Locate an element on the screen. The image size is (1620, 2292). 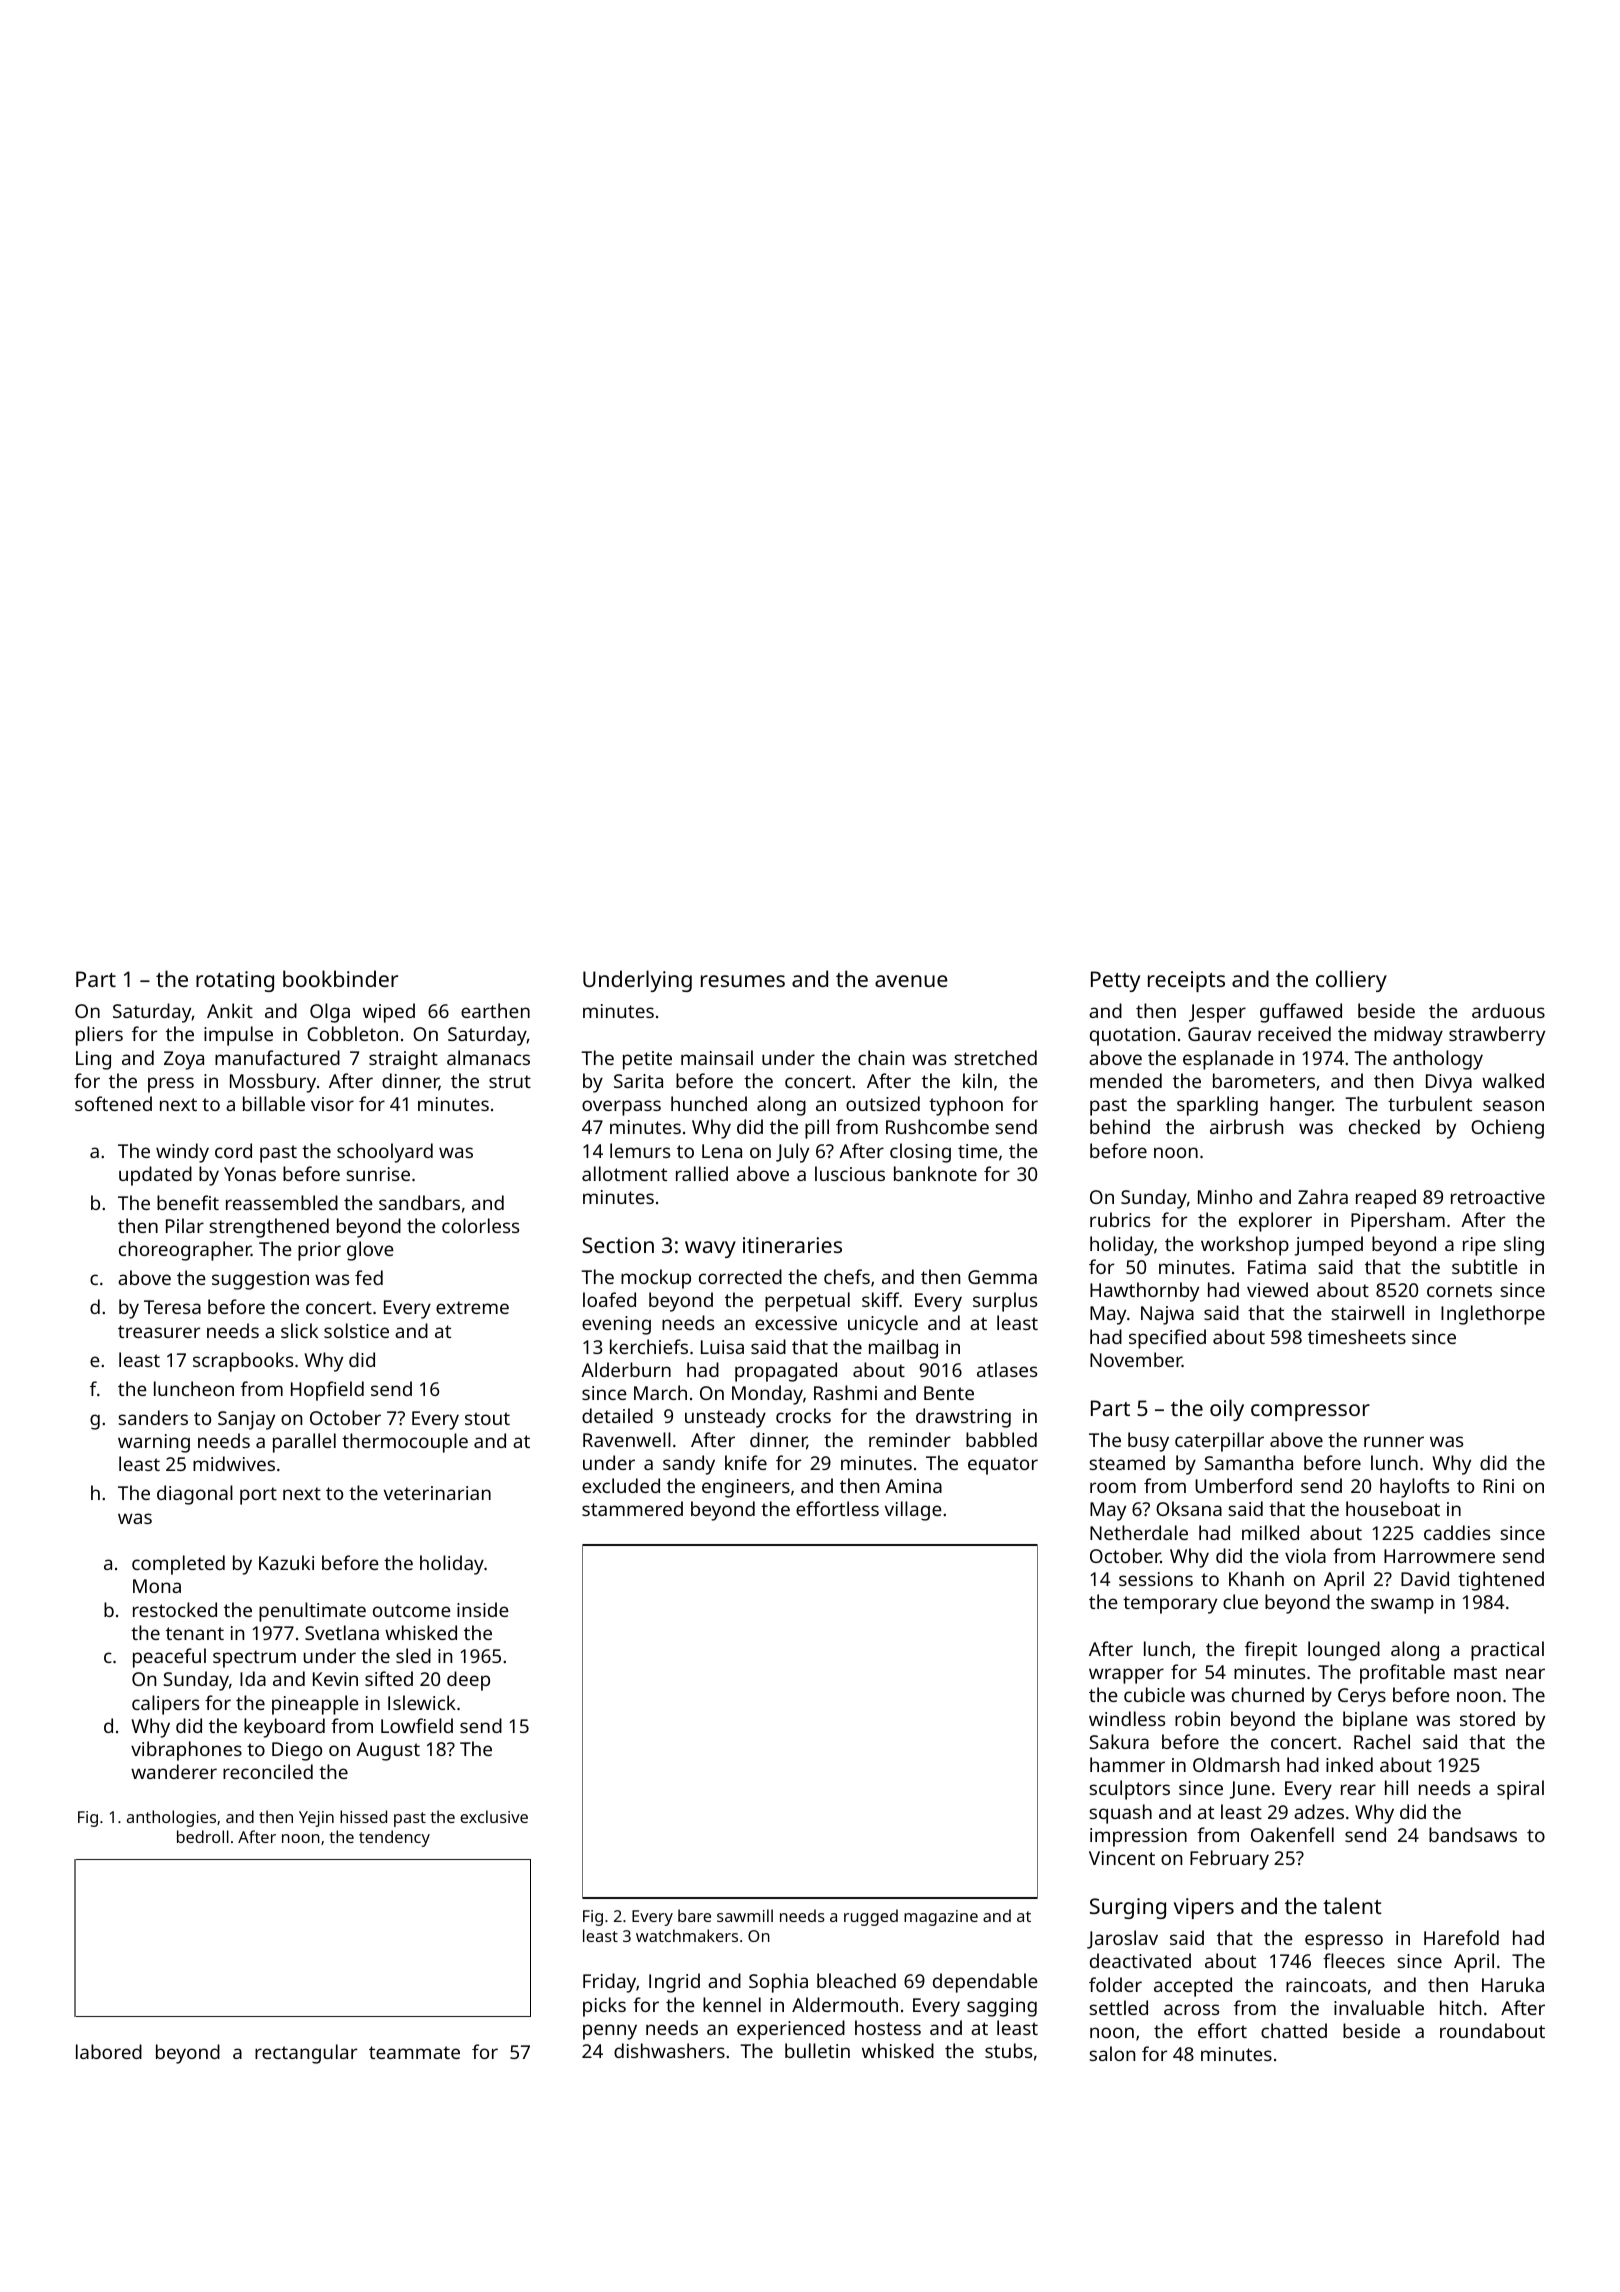
tendency is located at coordinates (394, 1838).
